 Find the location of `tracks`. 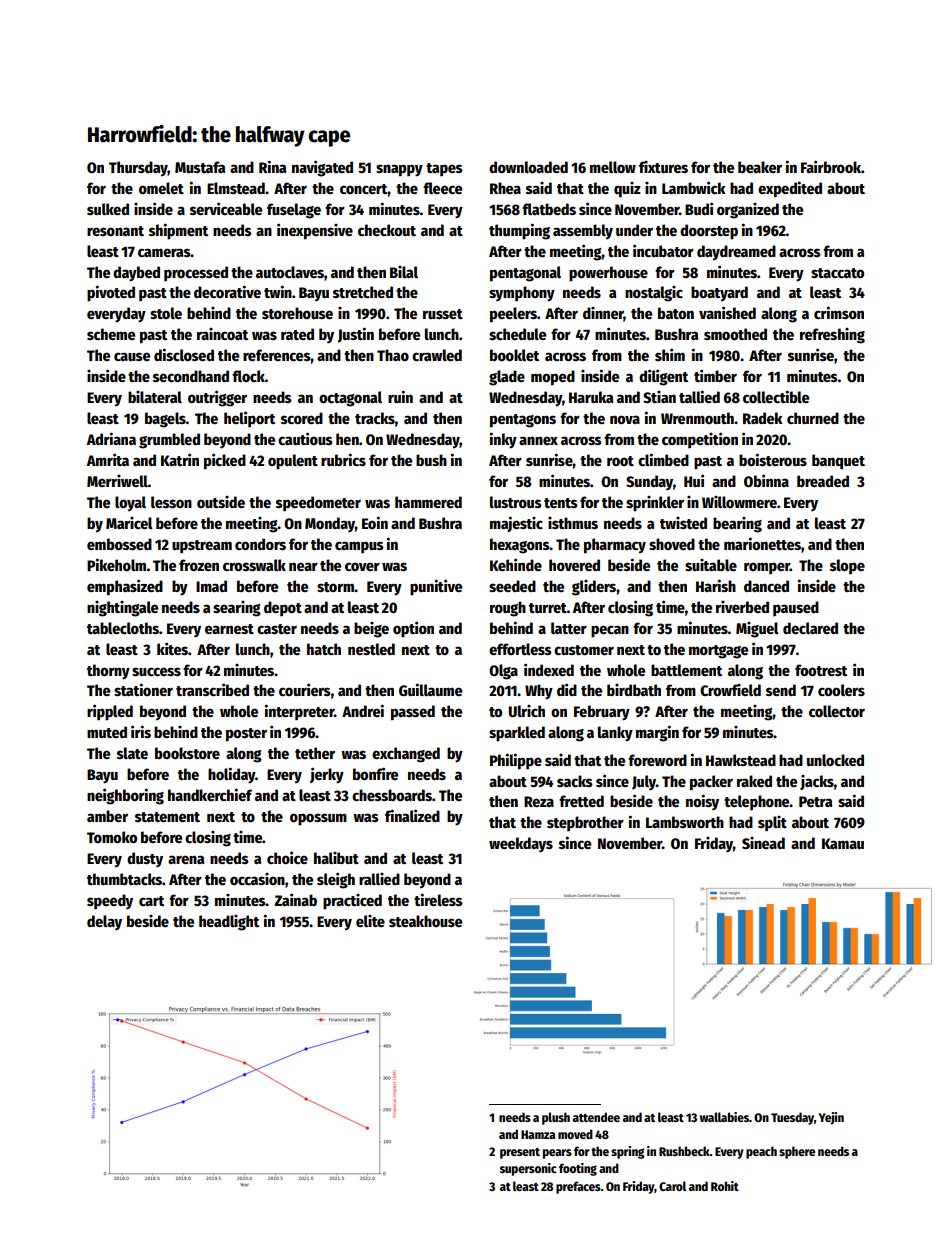

tracks is located at coordinates (375, 418).
